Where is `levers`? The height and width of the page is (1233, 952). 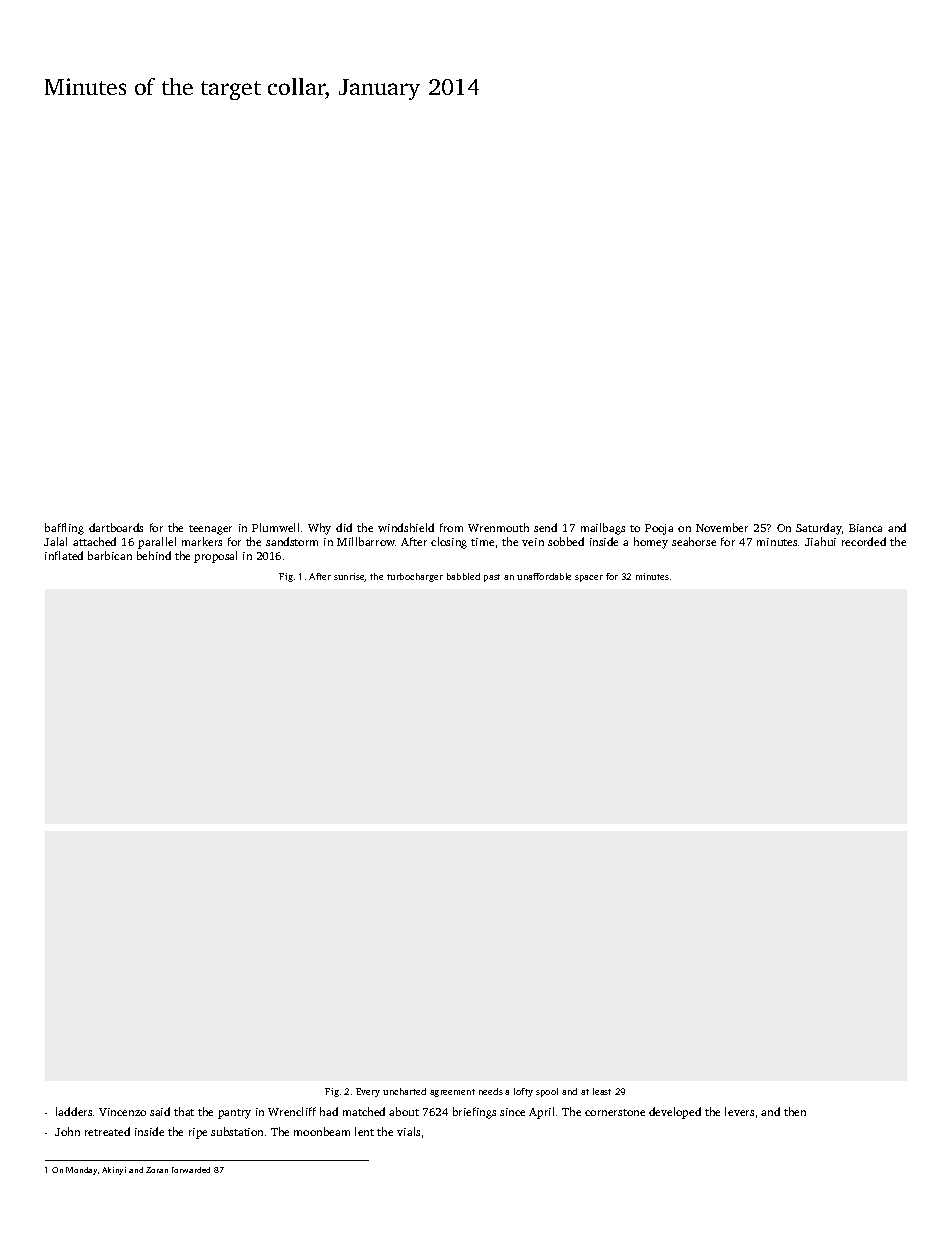 levers is located at coordinates (739, 1111).
